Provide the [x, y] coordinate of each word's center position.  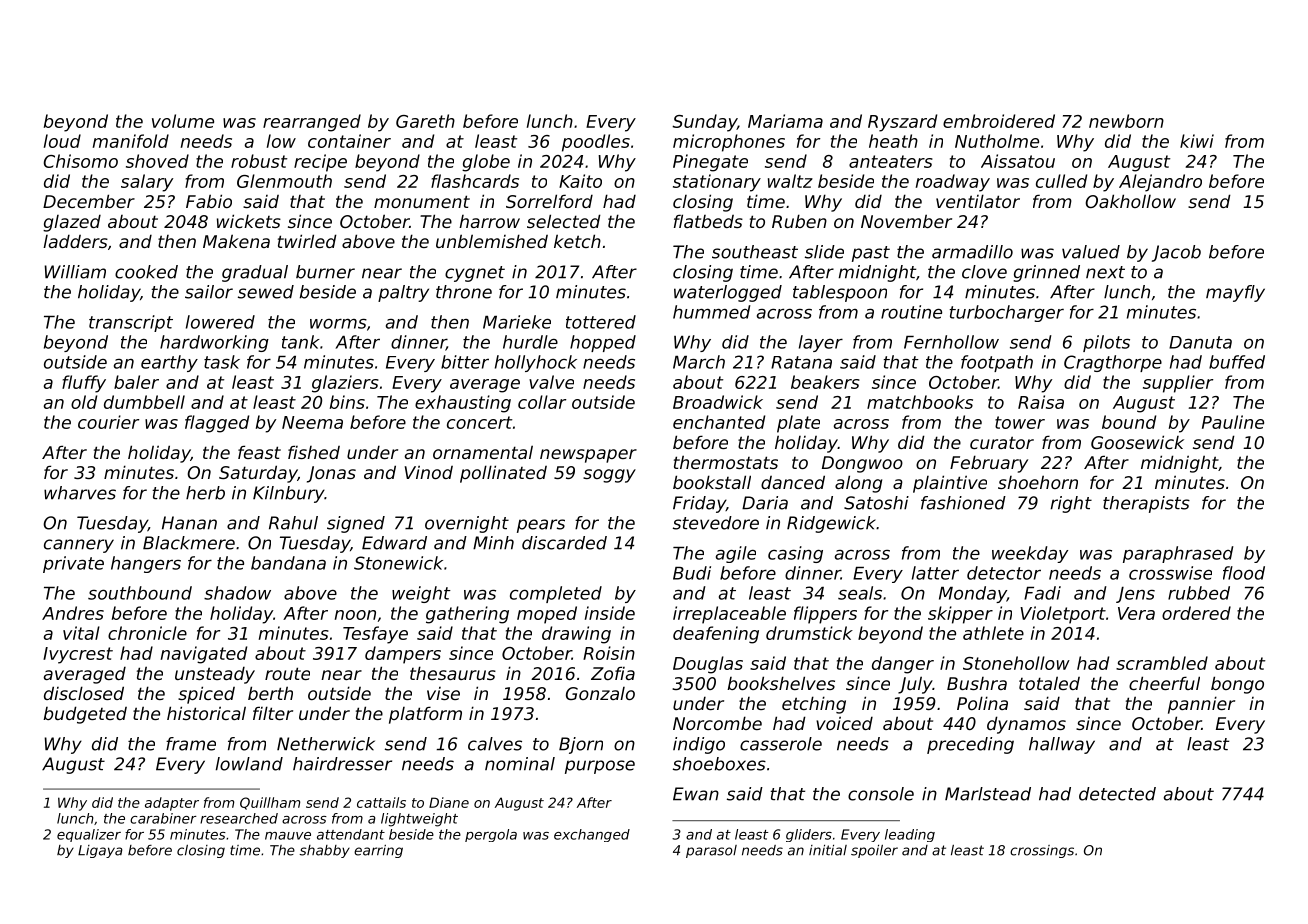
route [287, 673]
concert [479, 422]
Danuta [1200, 342]
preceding [970, 745]
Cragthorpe [1113, 363]
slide [824, 252]
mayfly [1235, 293]
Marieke [517, 322]
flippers [825, 615]
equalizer [89, 835]
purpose [600, 767]
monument [422, 201]
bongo [1237, 685]
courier [108, 422]
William [75, 272]
